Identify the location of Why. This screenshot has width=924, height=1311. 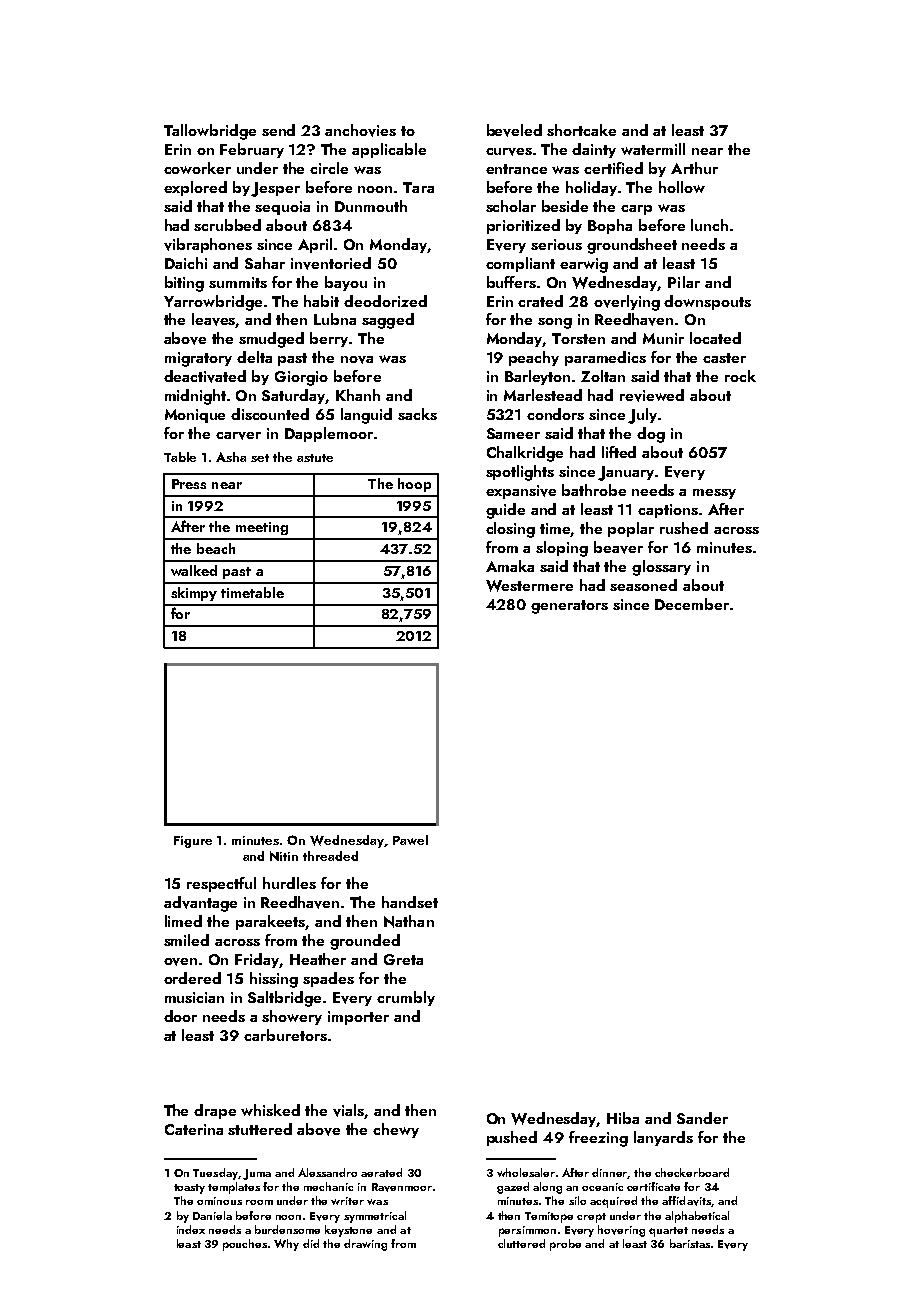
(286, 1245).
